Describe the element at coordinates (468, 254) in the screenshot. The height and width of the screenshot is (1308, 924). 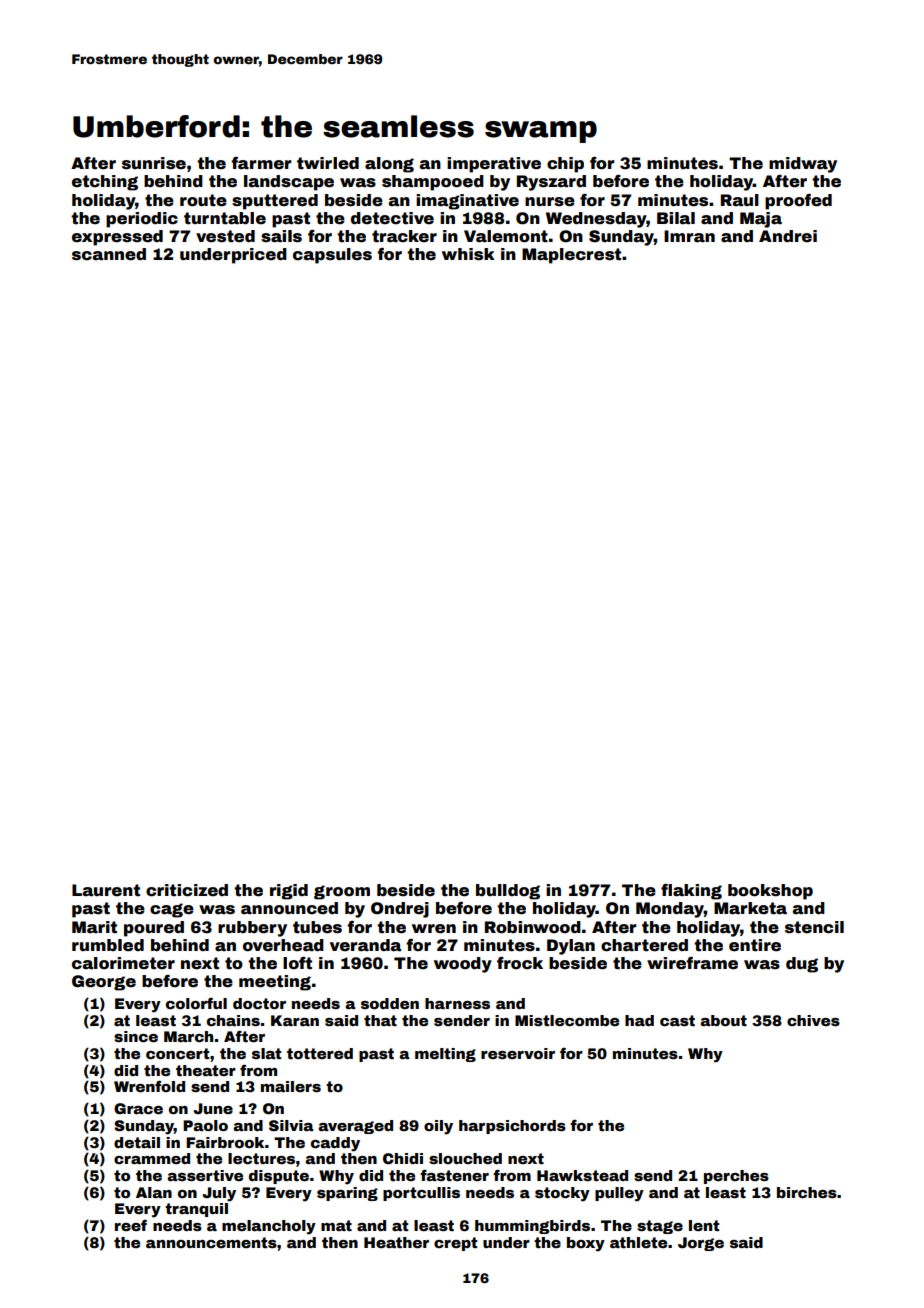
I see `whisk` at that location.
